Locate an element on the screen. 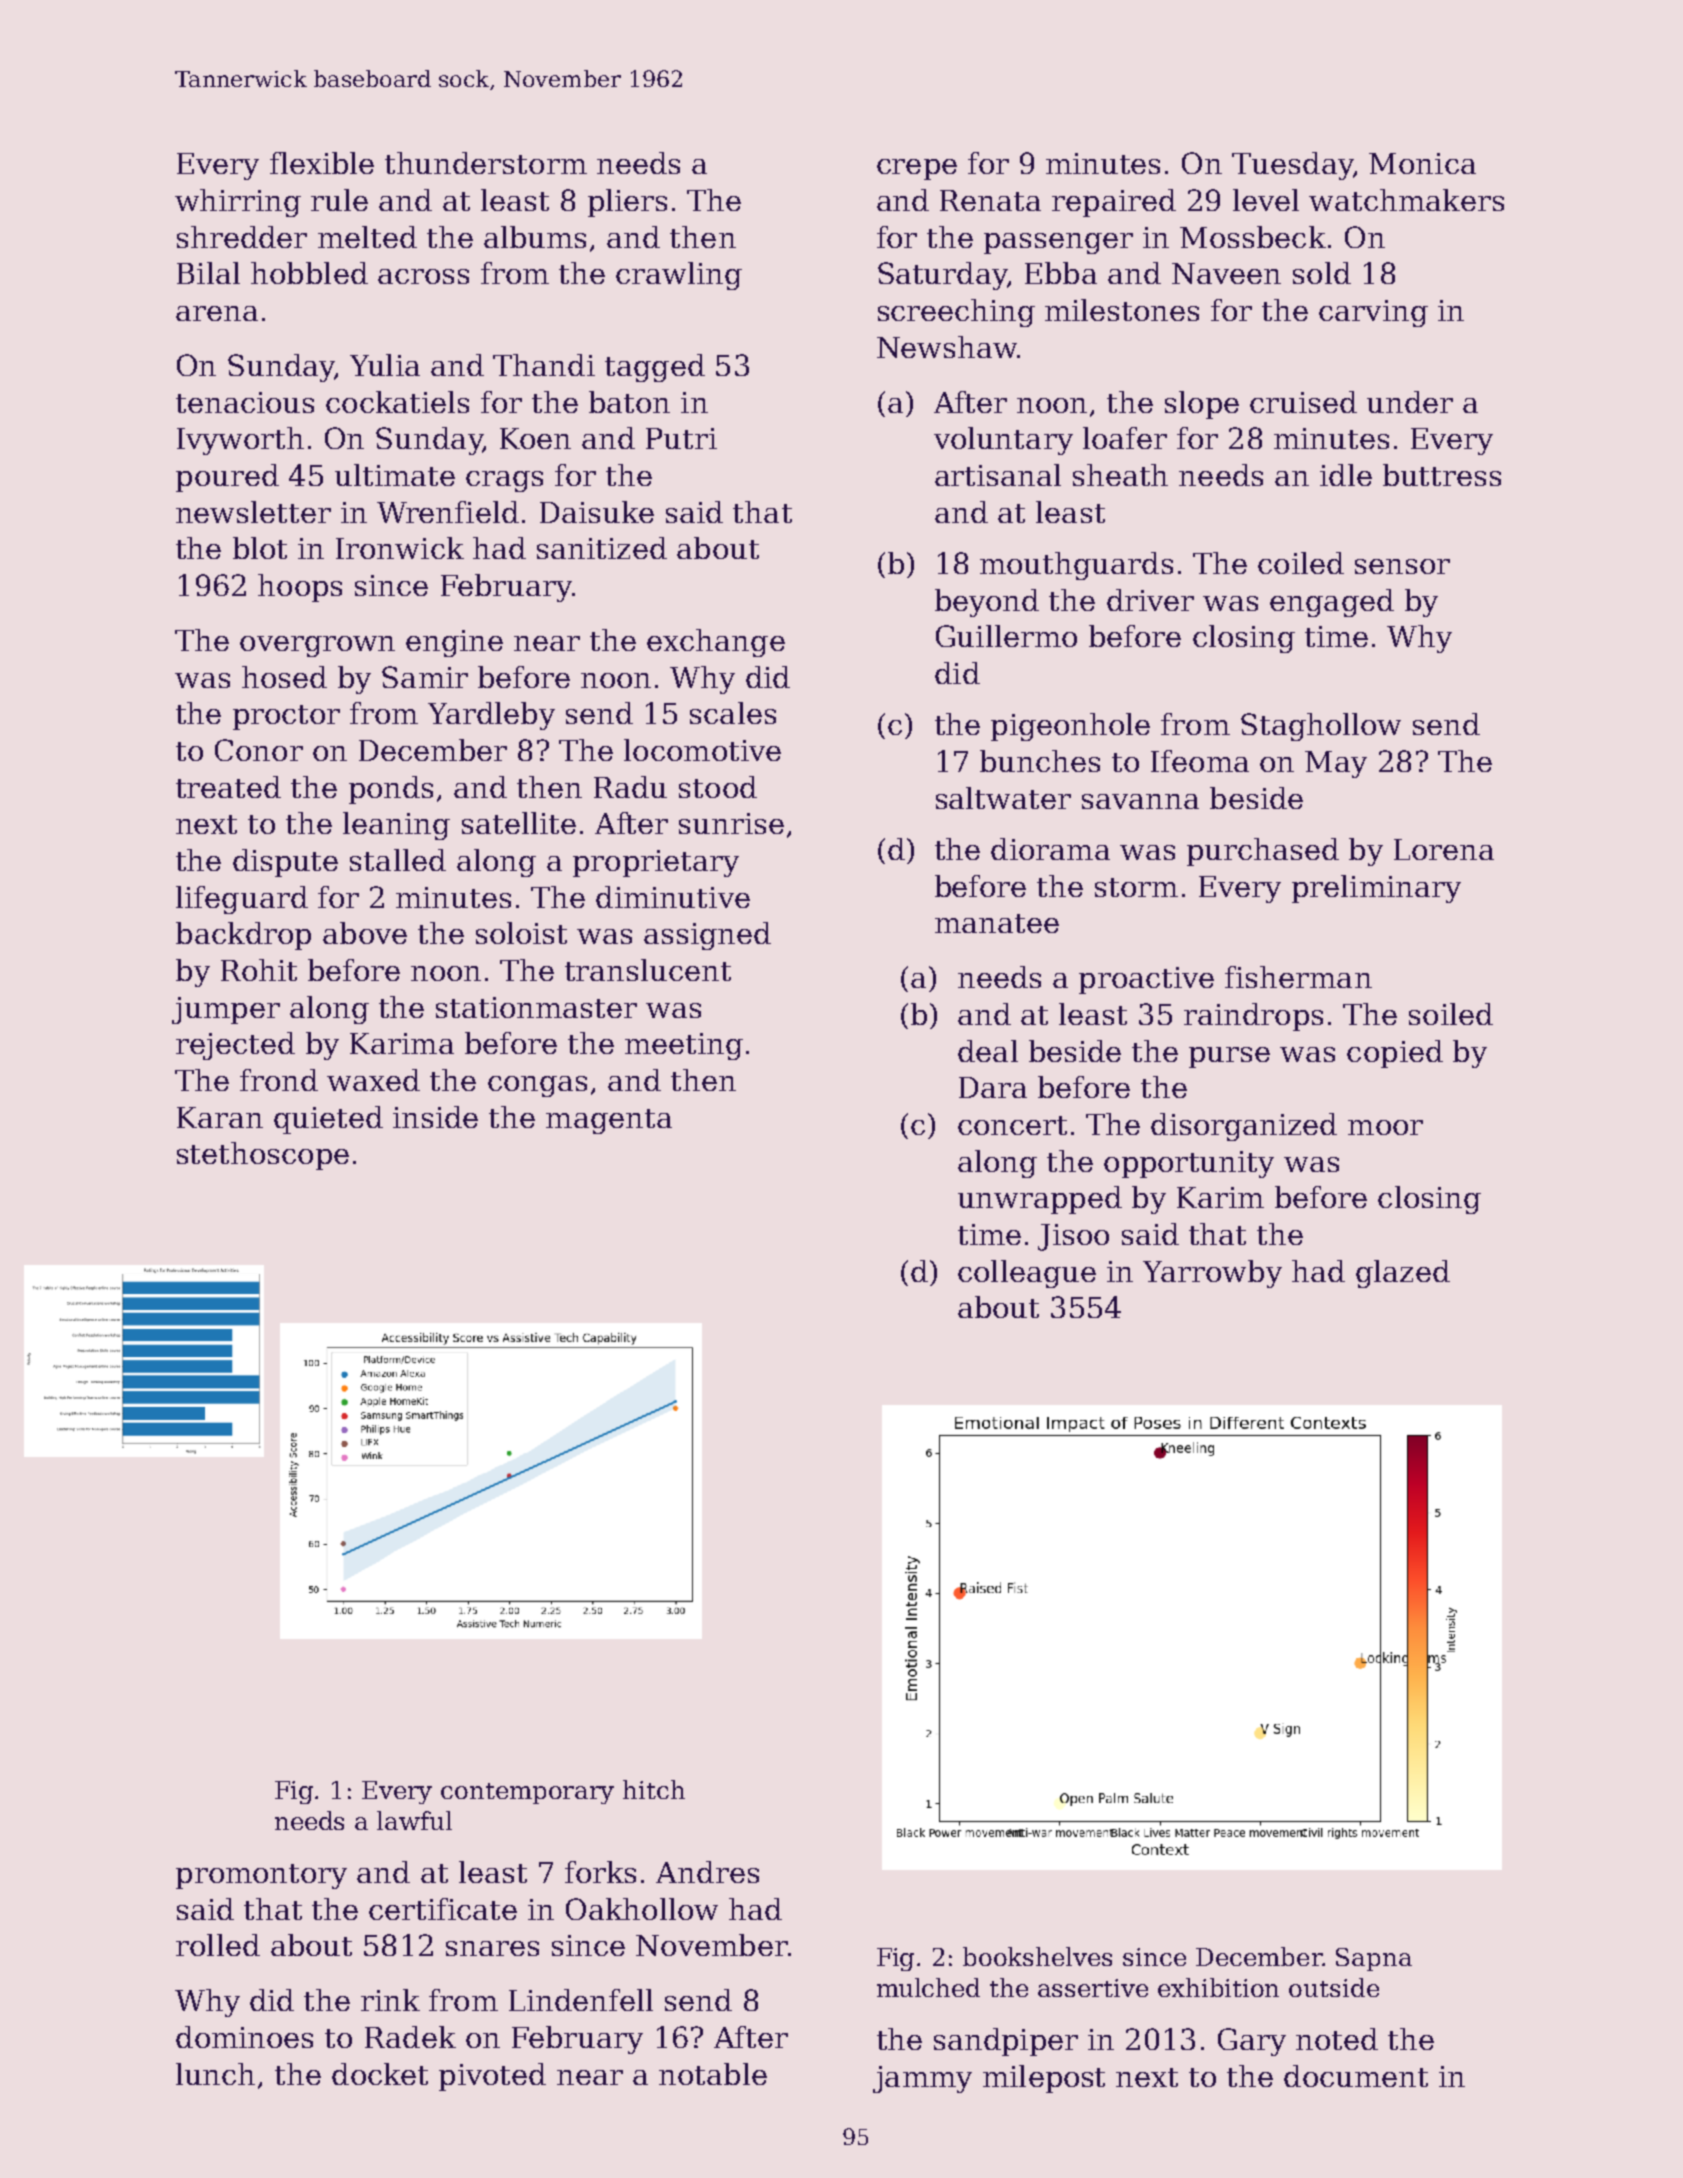 The width and height of the screenshot is (1683, 2178). colleague is located at coordinates (1027, 1274).
